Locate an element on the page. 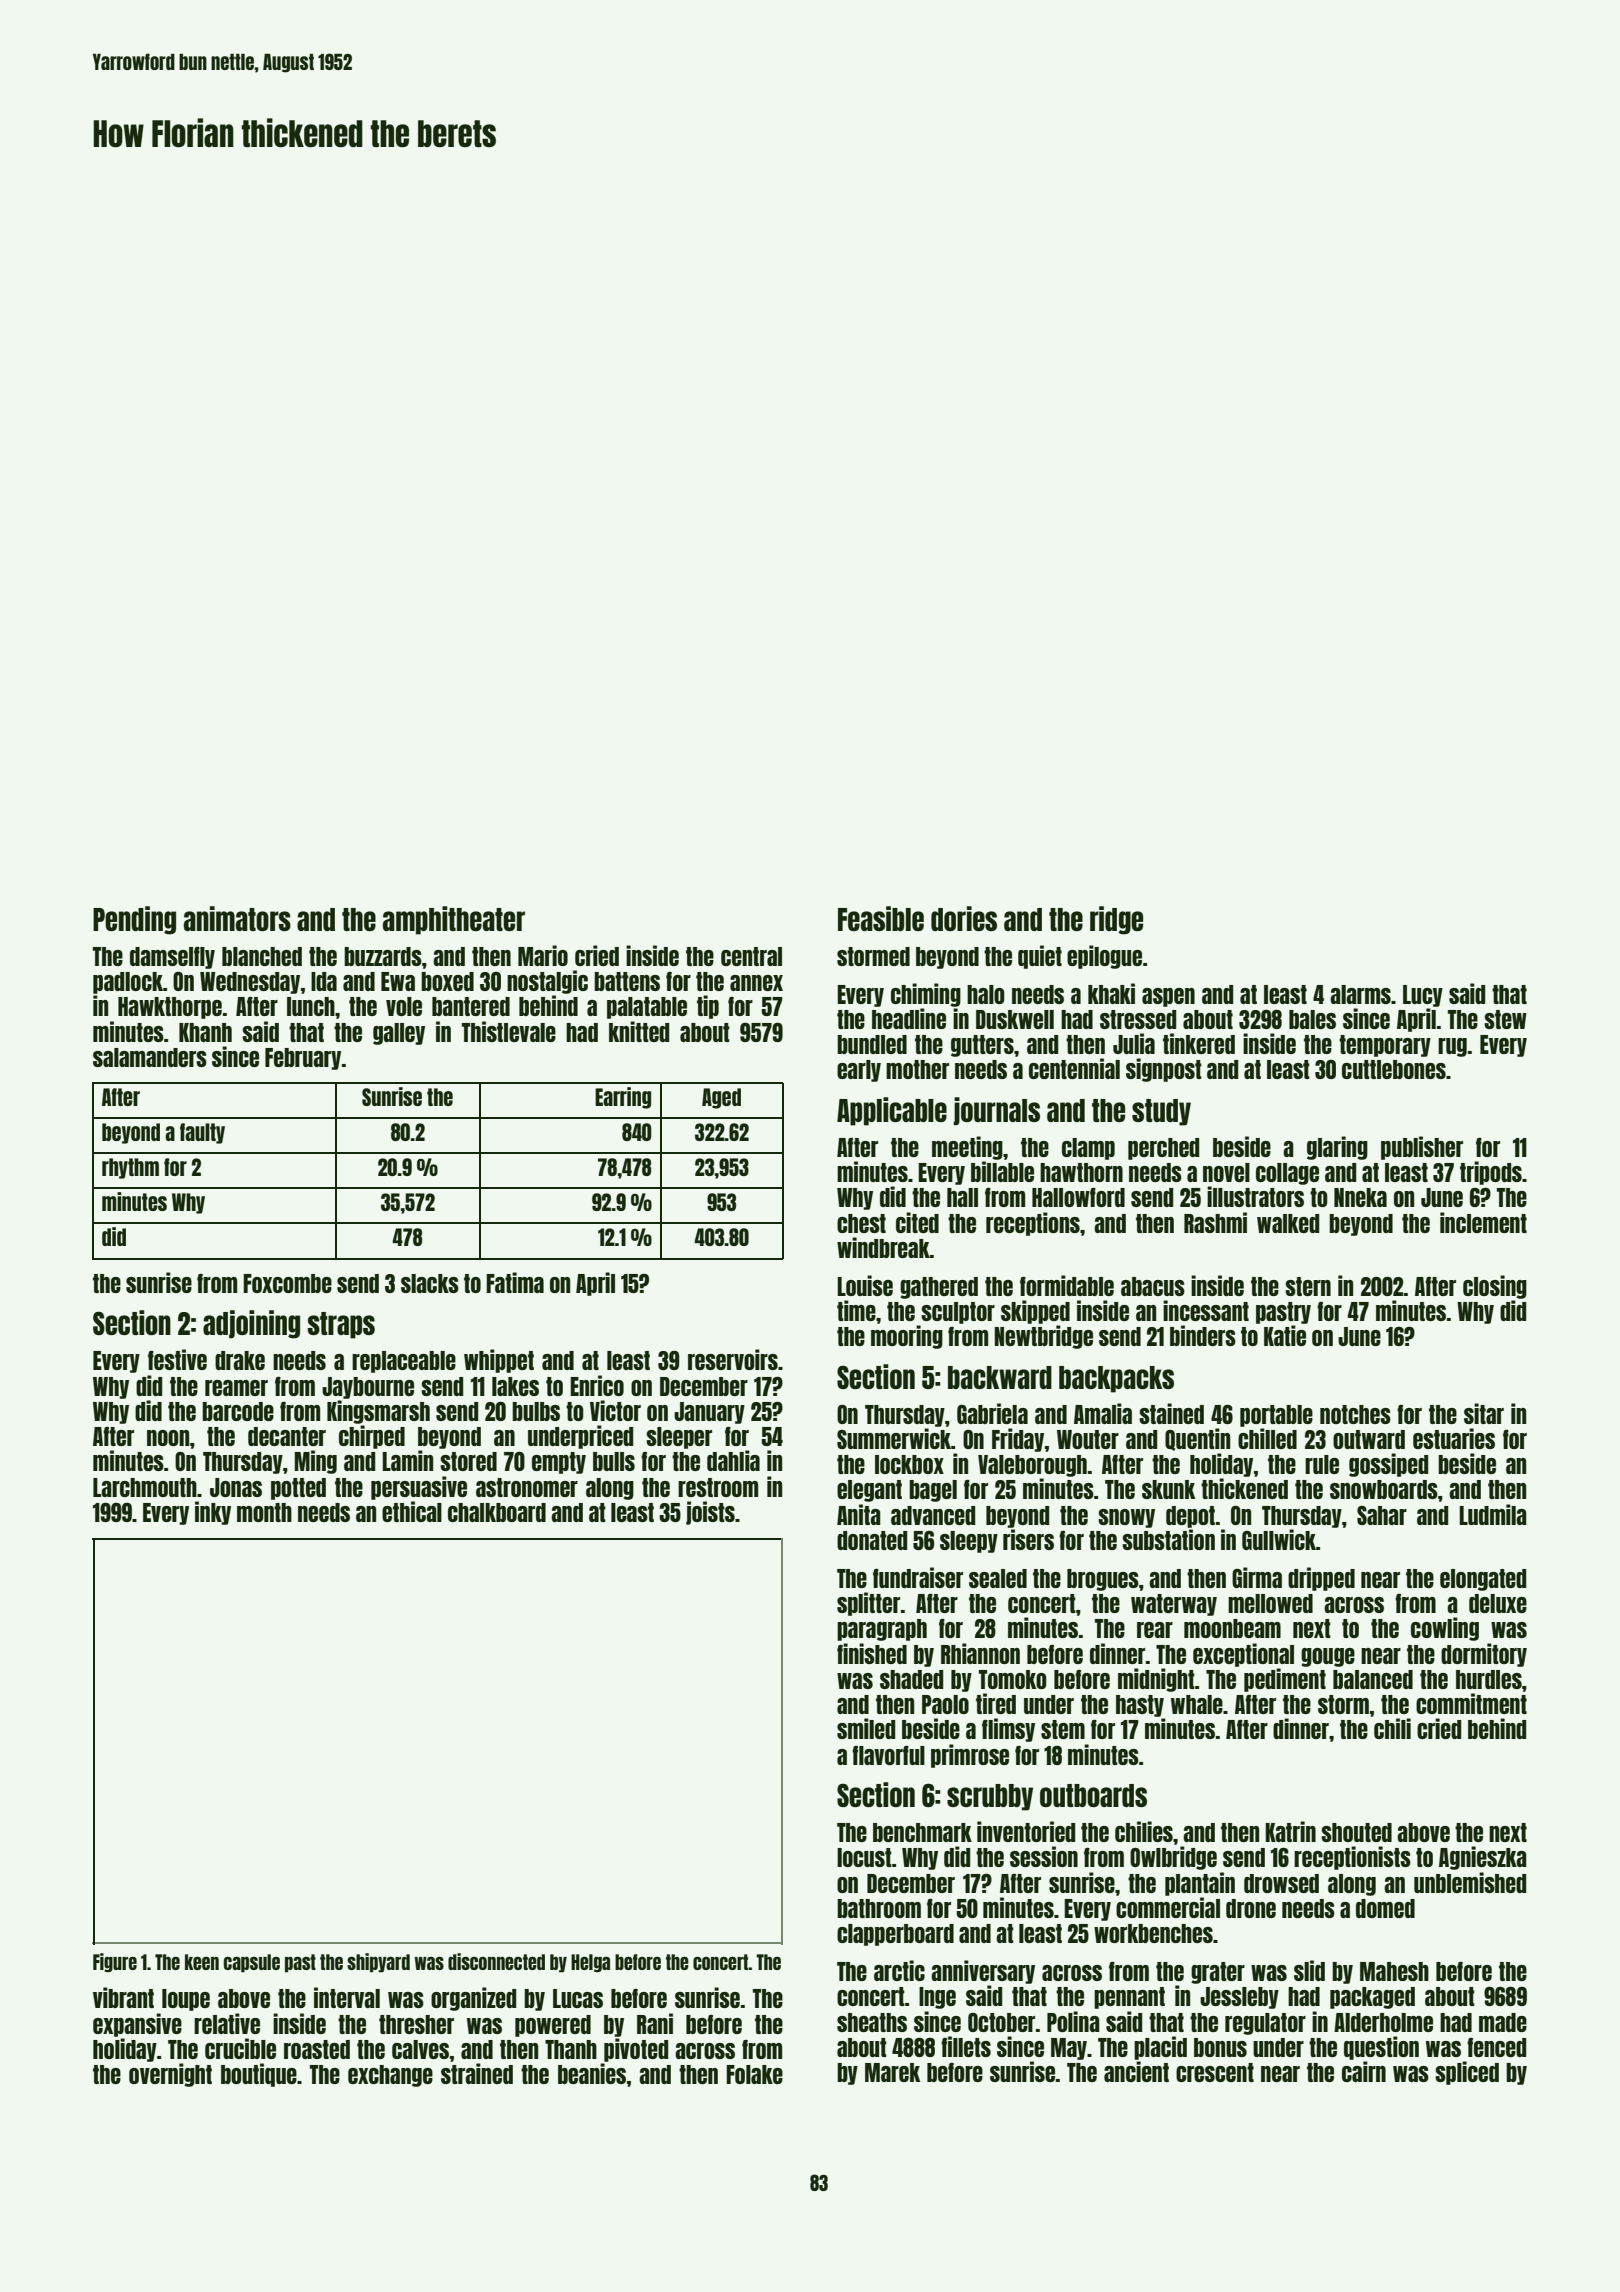  Alderholme is located at coordinates (1383, 2022).
